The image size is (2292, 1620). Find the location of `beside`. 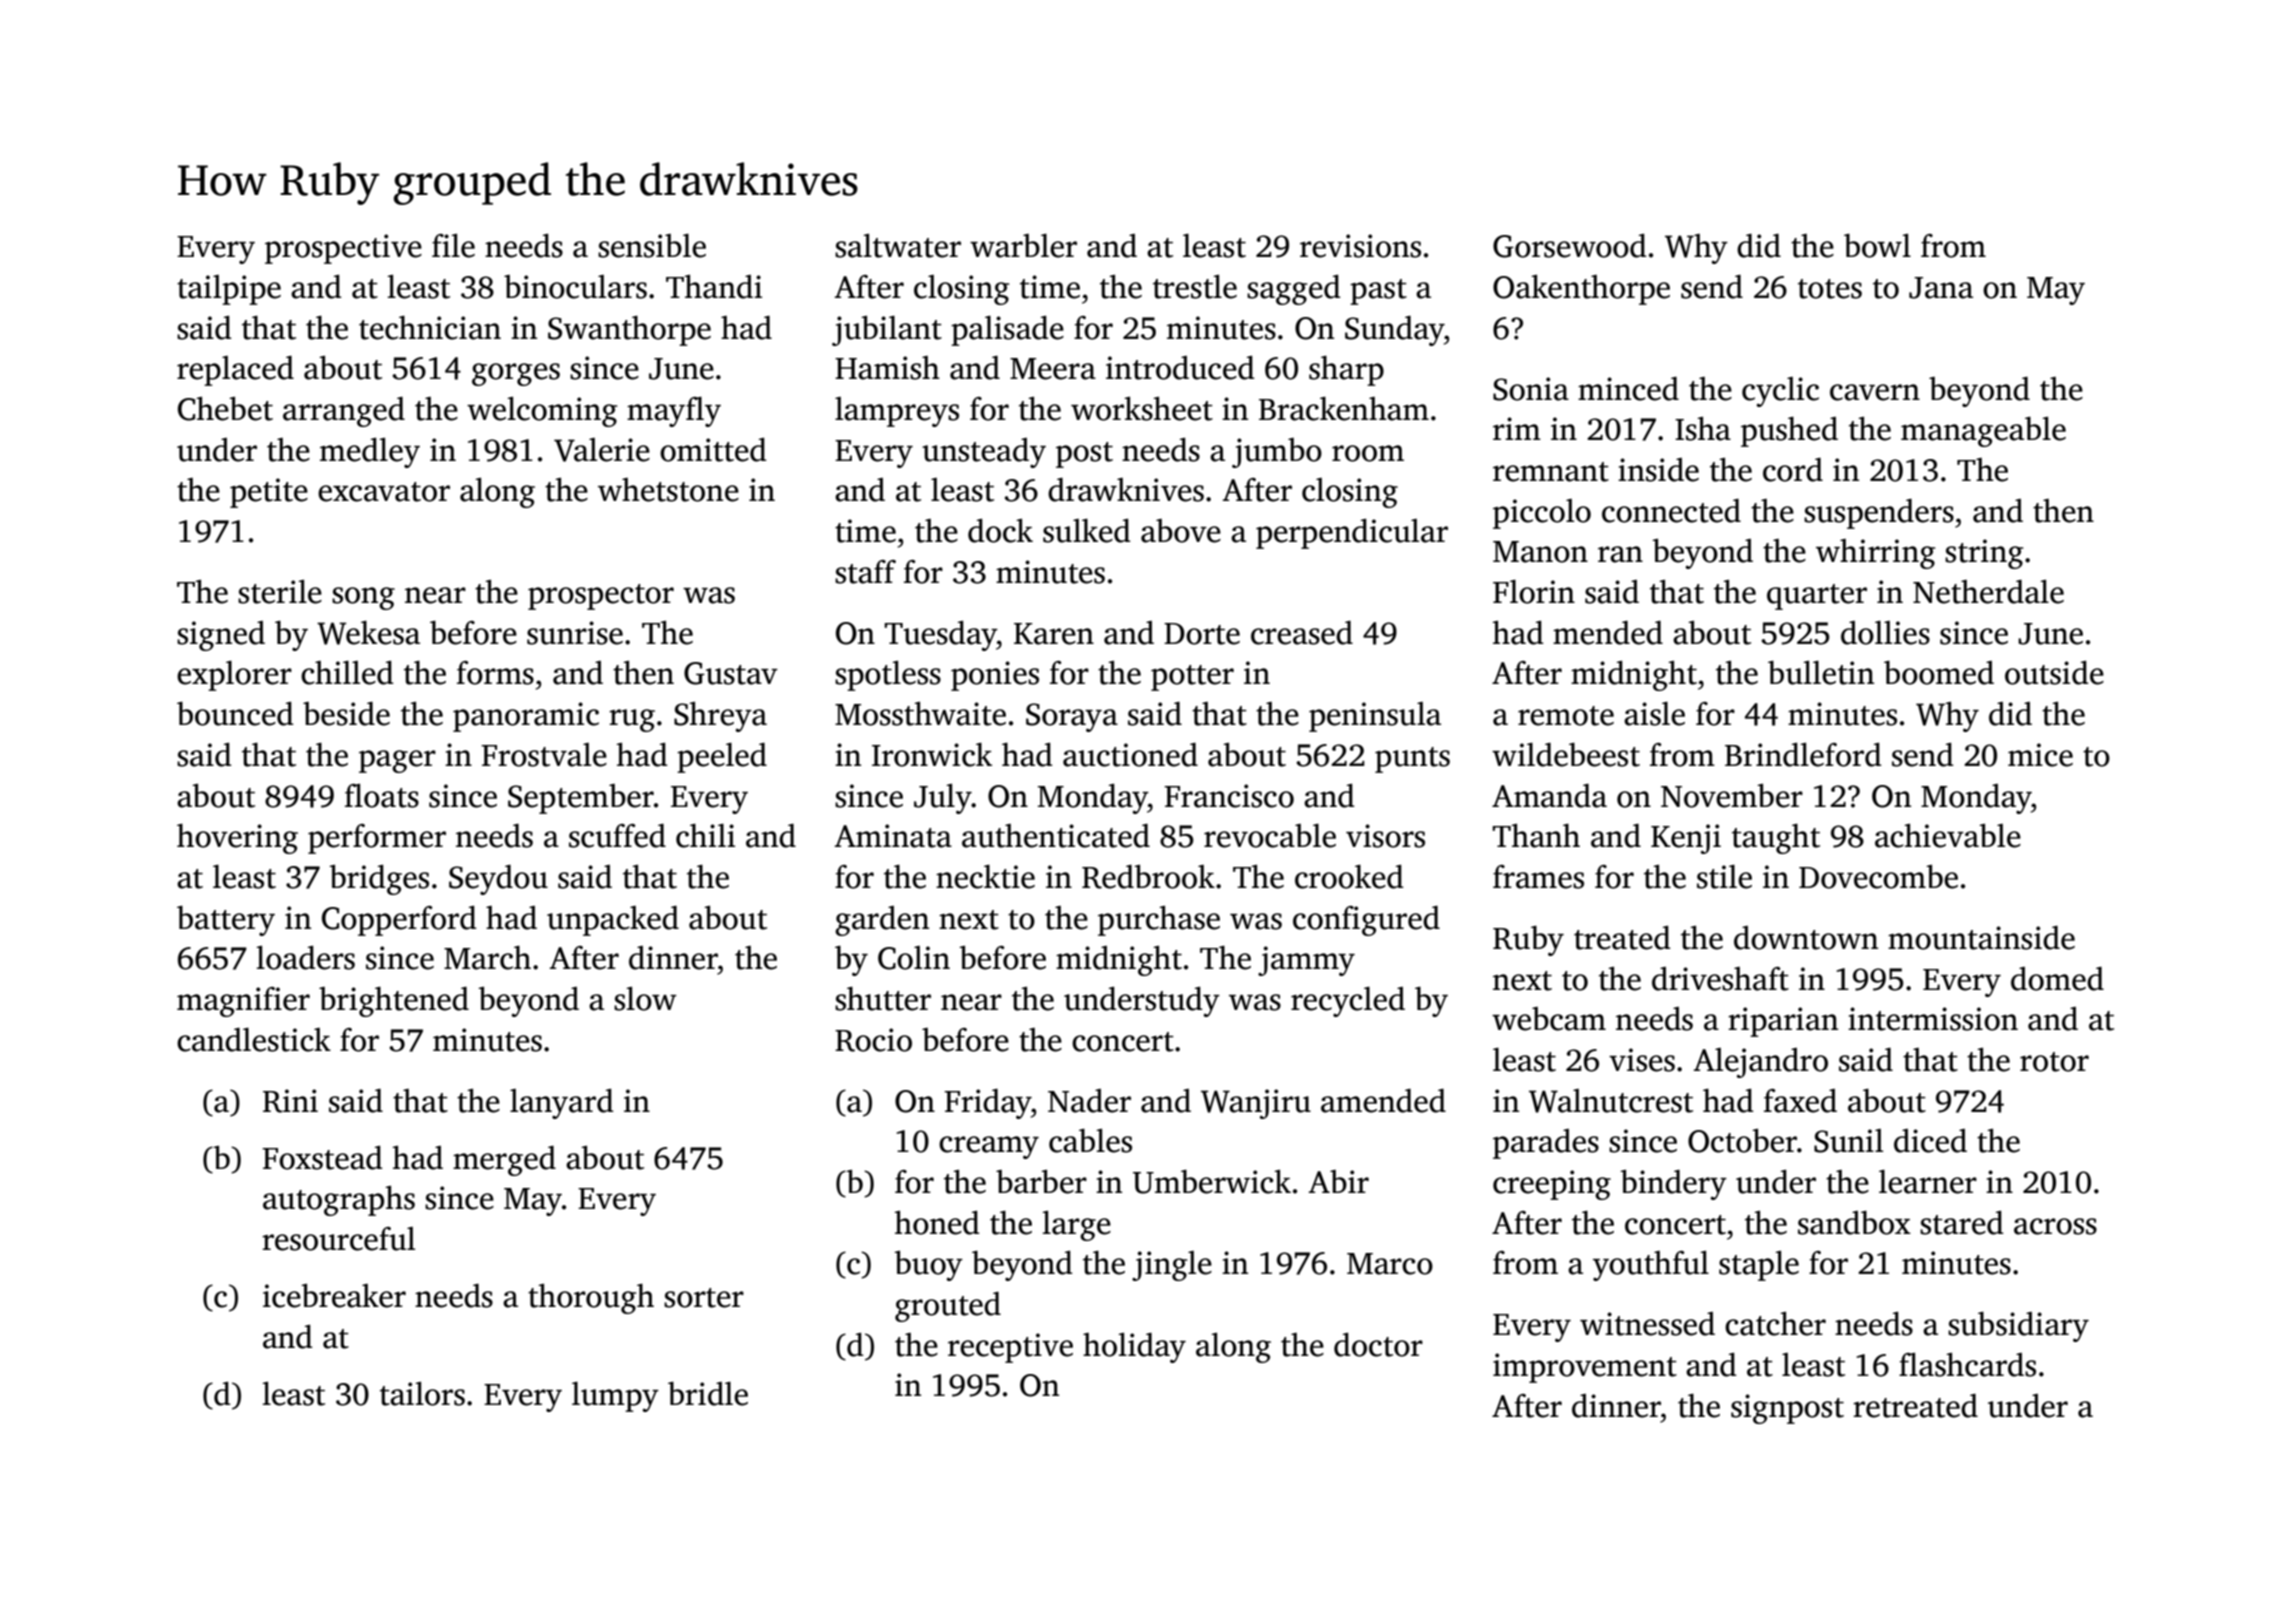

beside is located at coordinates (346, 714).
